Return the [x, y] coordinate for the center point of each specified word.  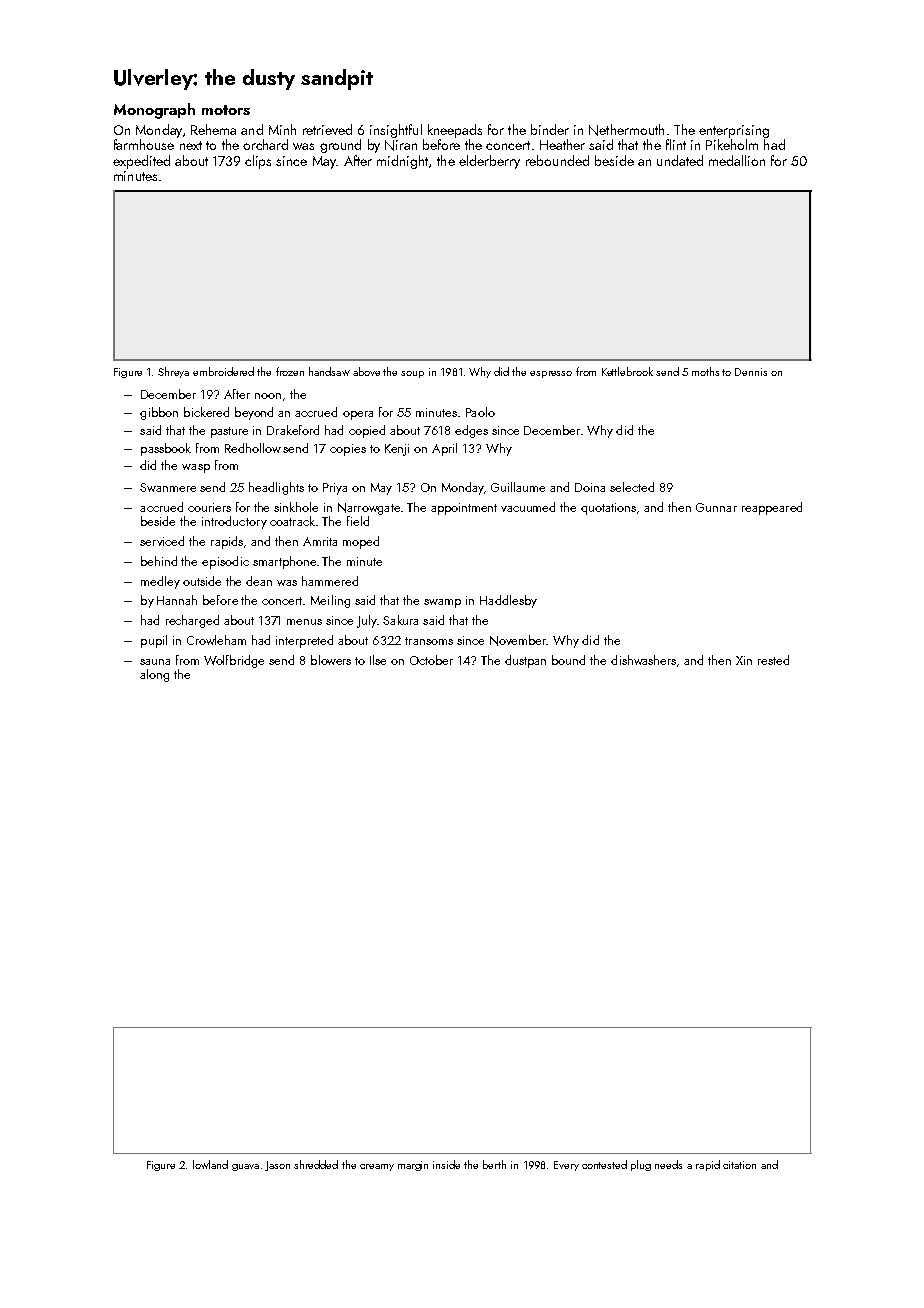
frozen [290, 371]
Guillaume [518, 487]
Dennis [751, 372]
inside [446, 1164]
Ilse [378, 660]
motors [226, 110]
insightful [396, 131]
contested [604, 1164]
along [154, 675]
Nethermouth [626, 130]
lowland [210, 1164]
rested [773, 660]
